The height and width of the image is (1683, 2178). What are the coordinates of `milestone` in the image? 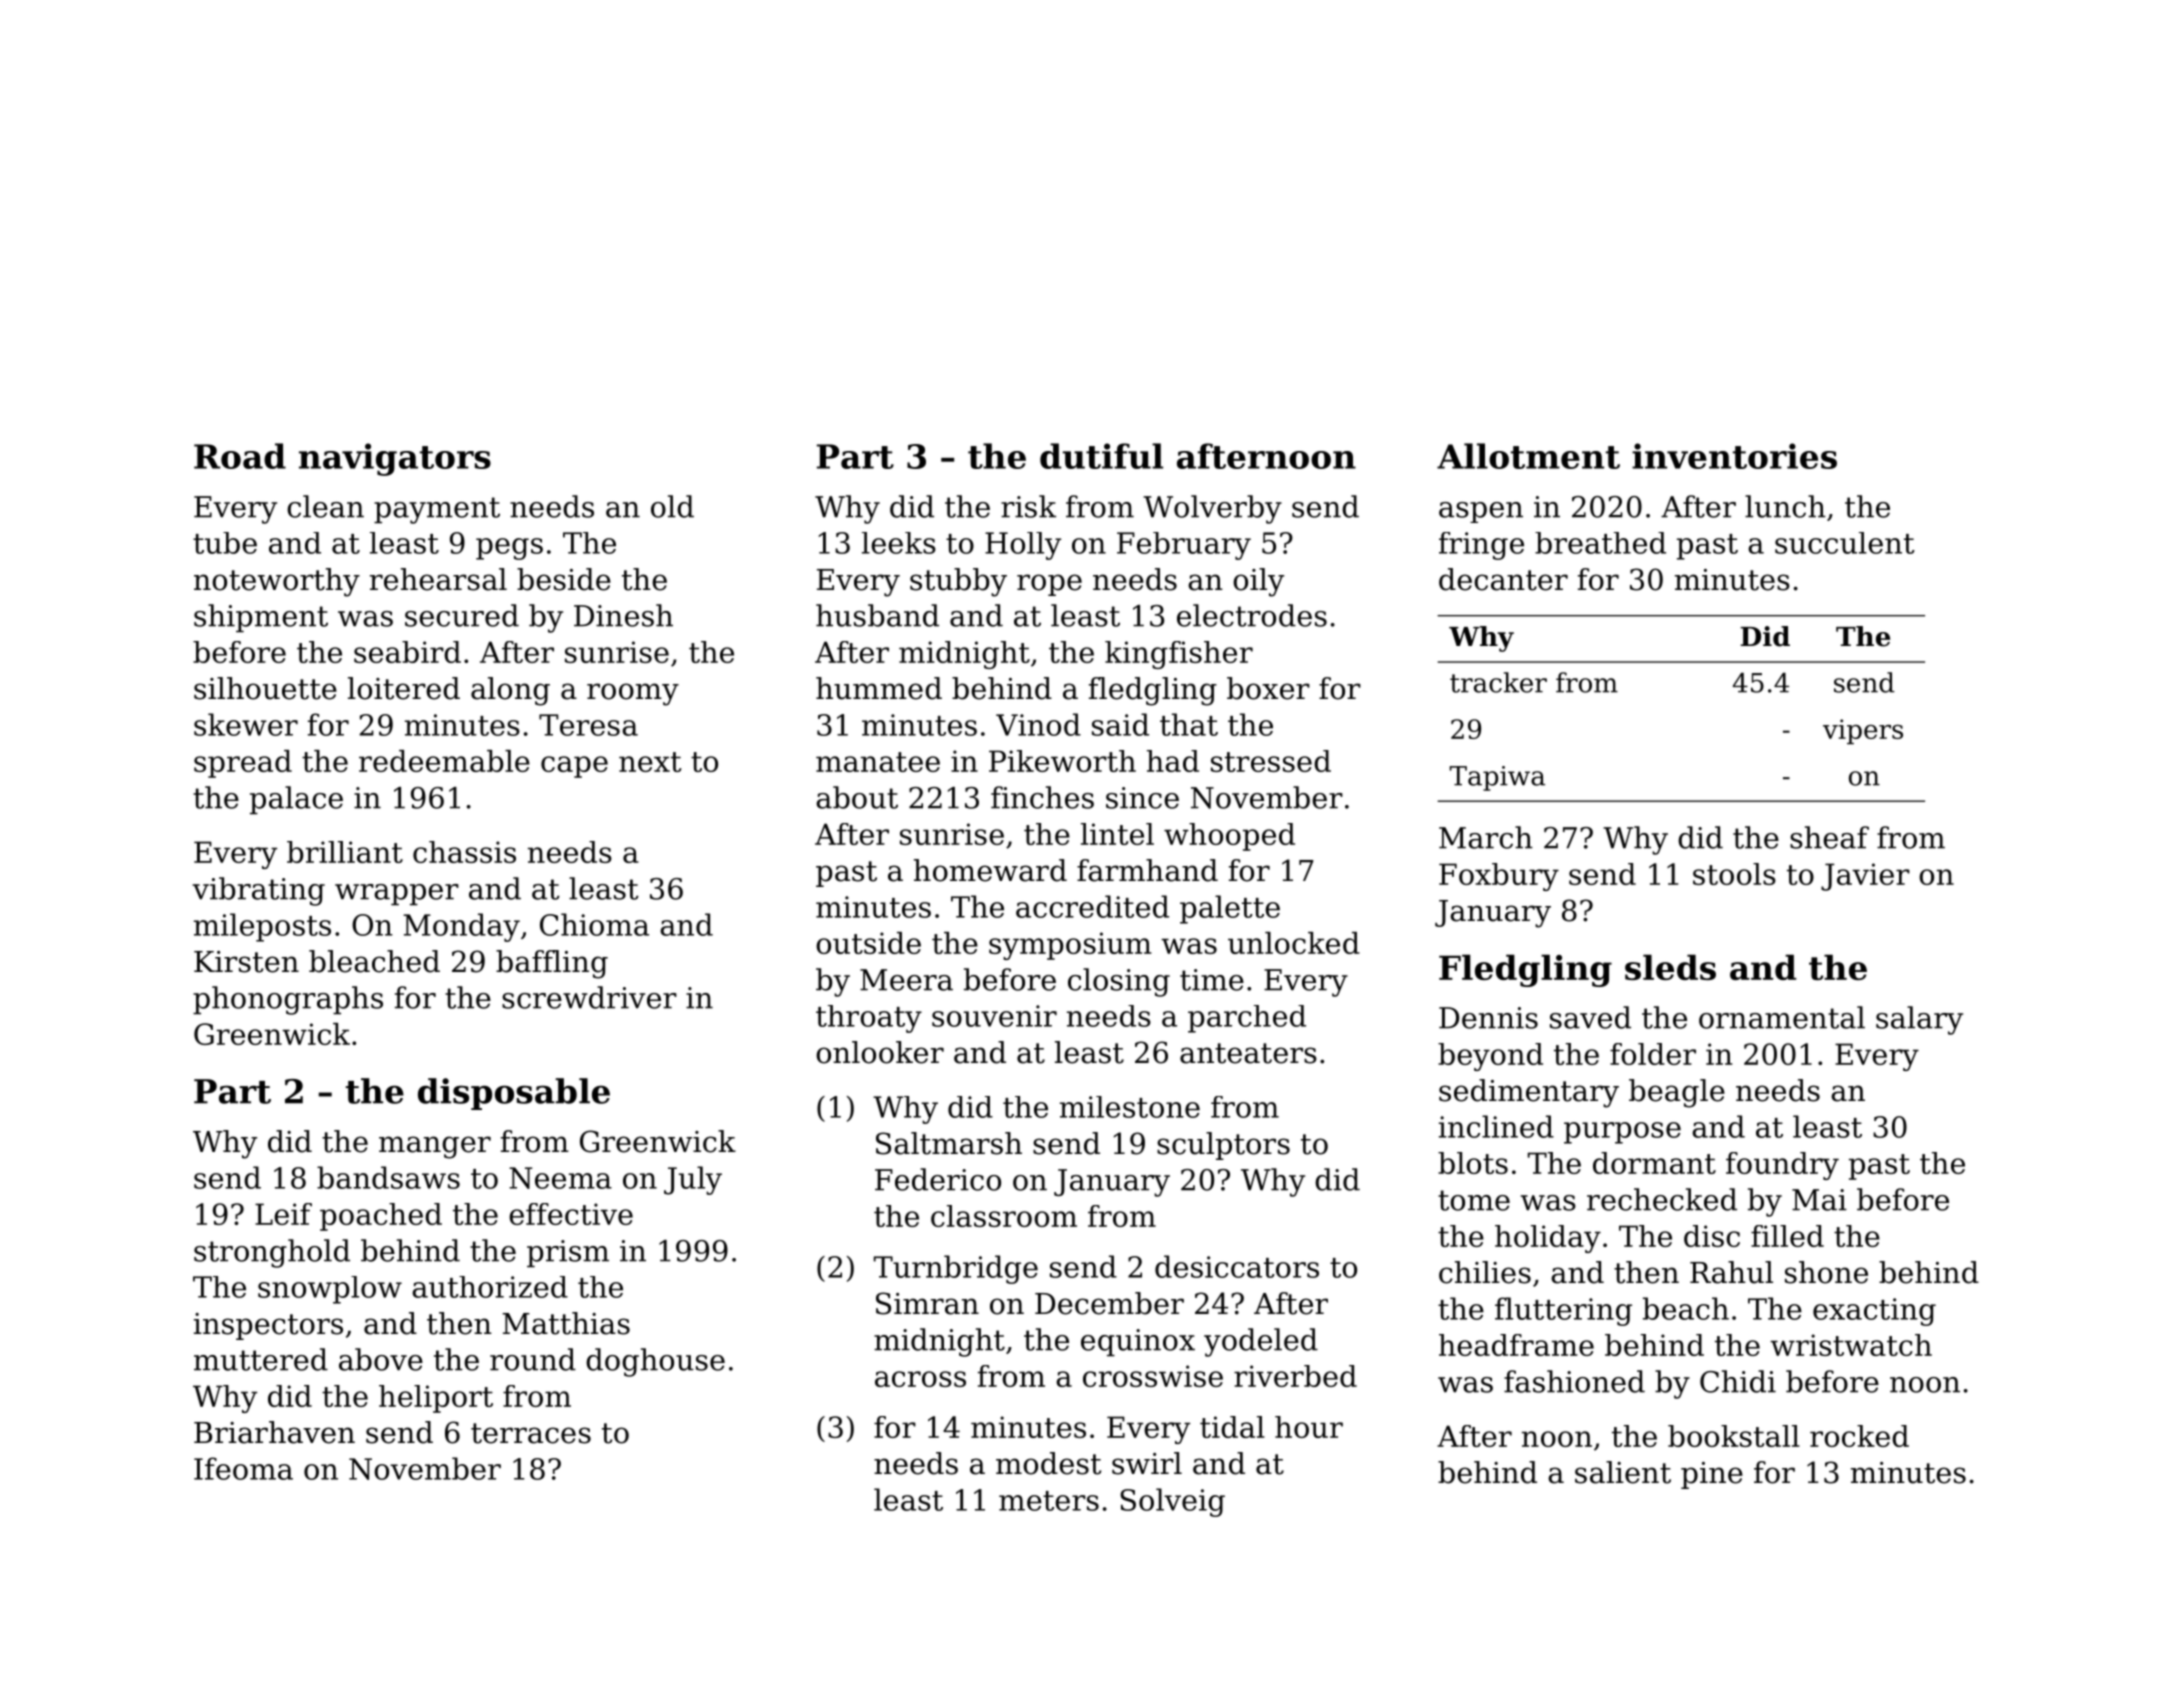 It's located at (1130, 1107).
